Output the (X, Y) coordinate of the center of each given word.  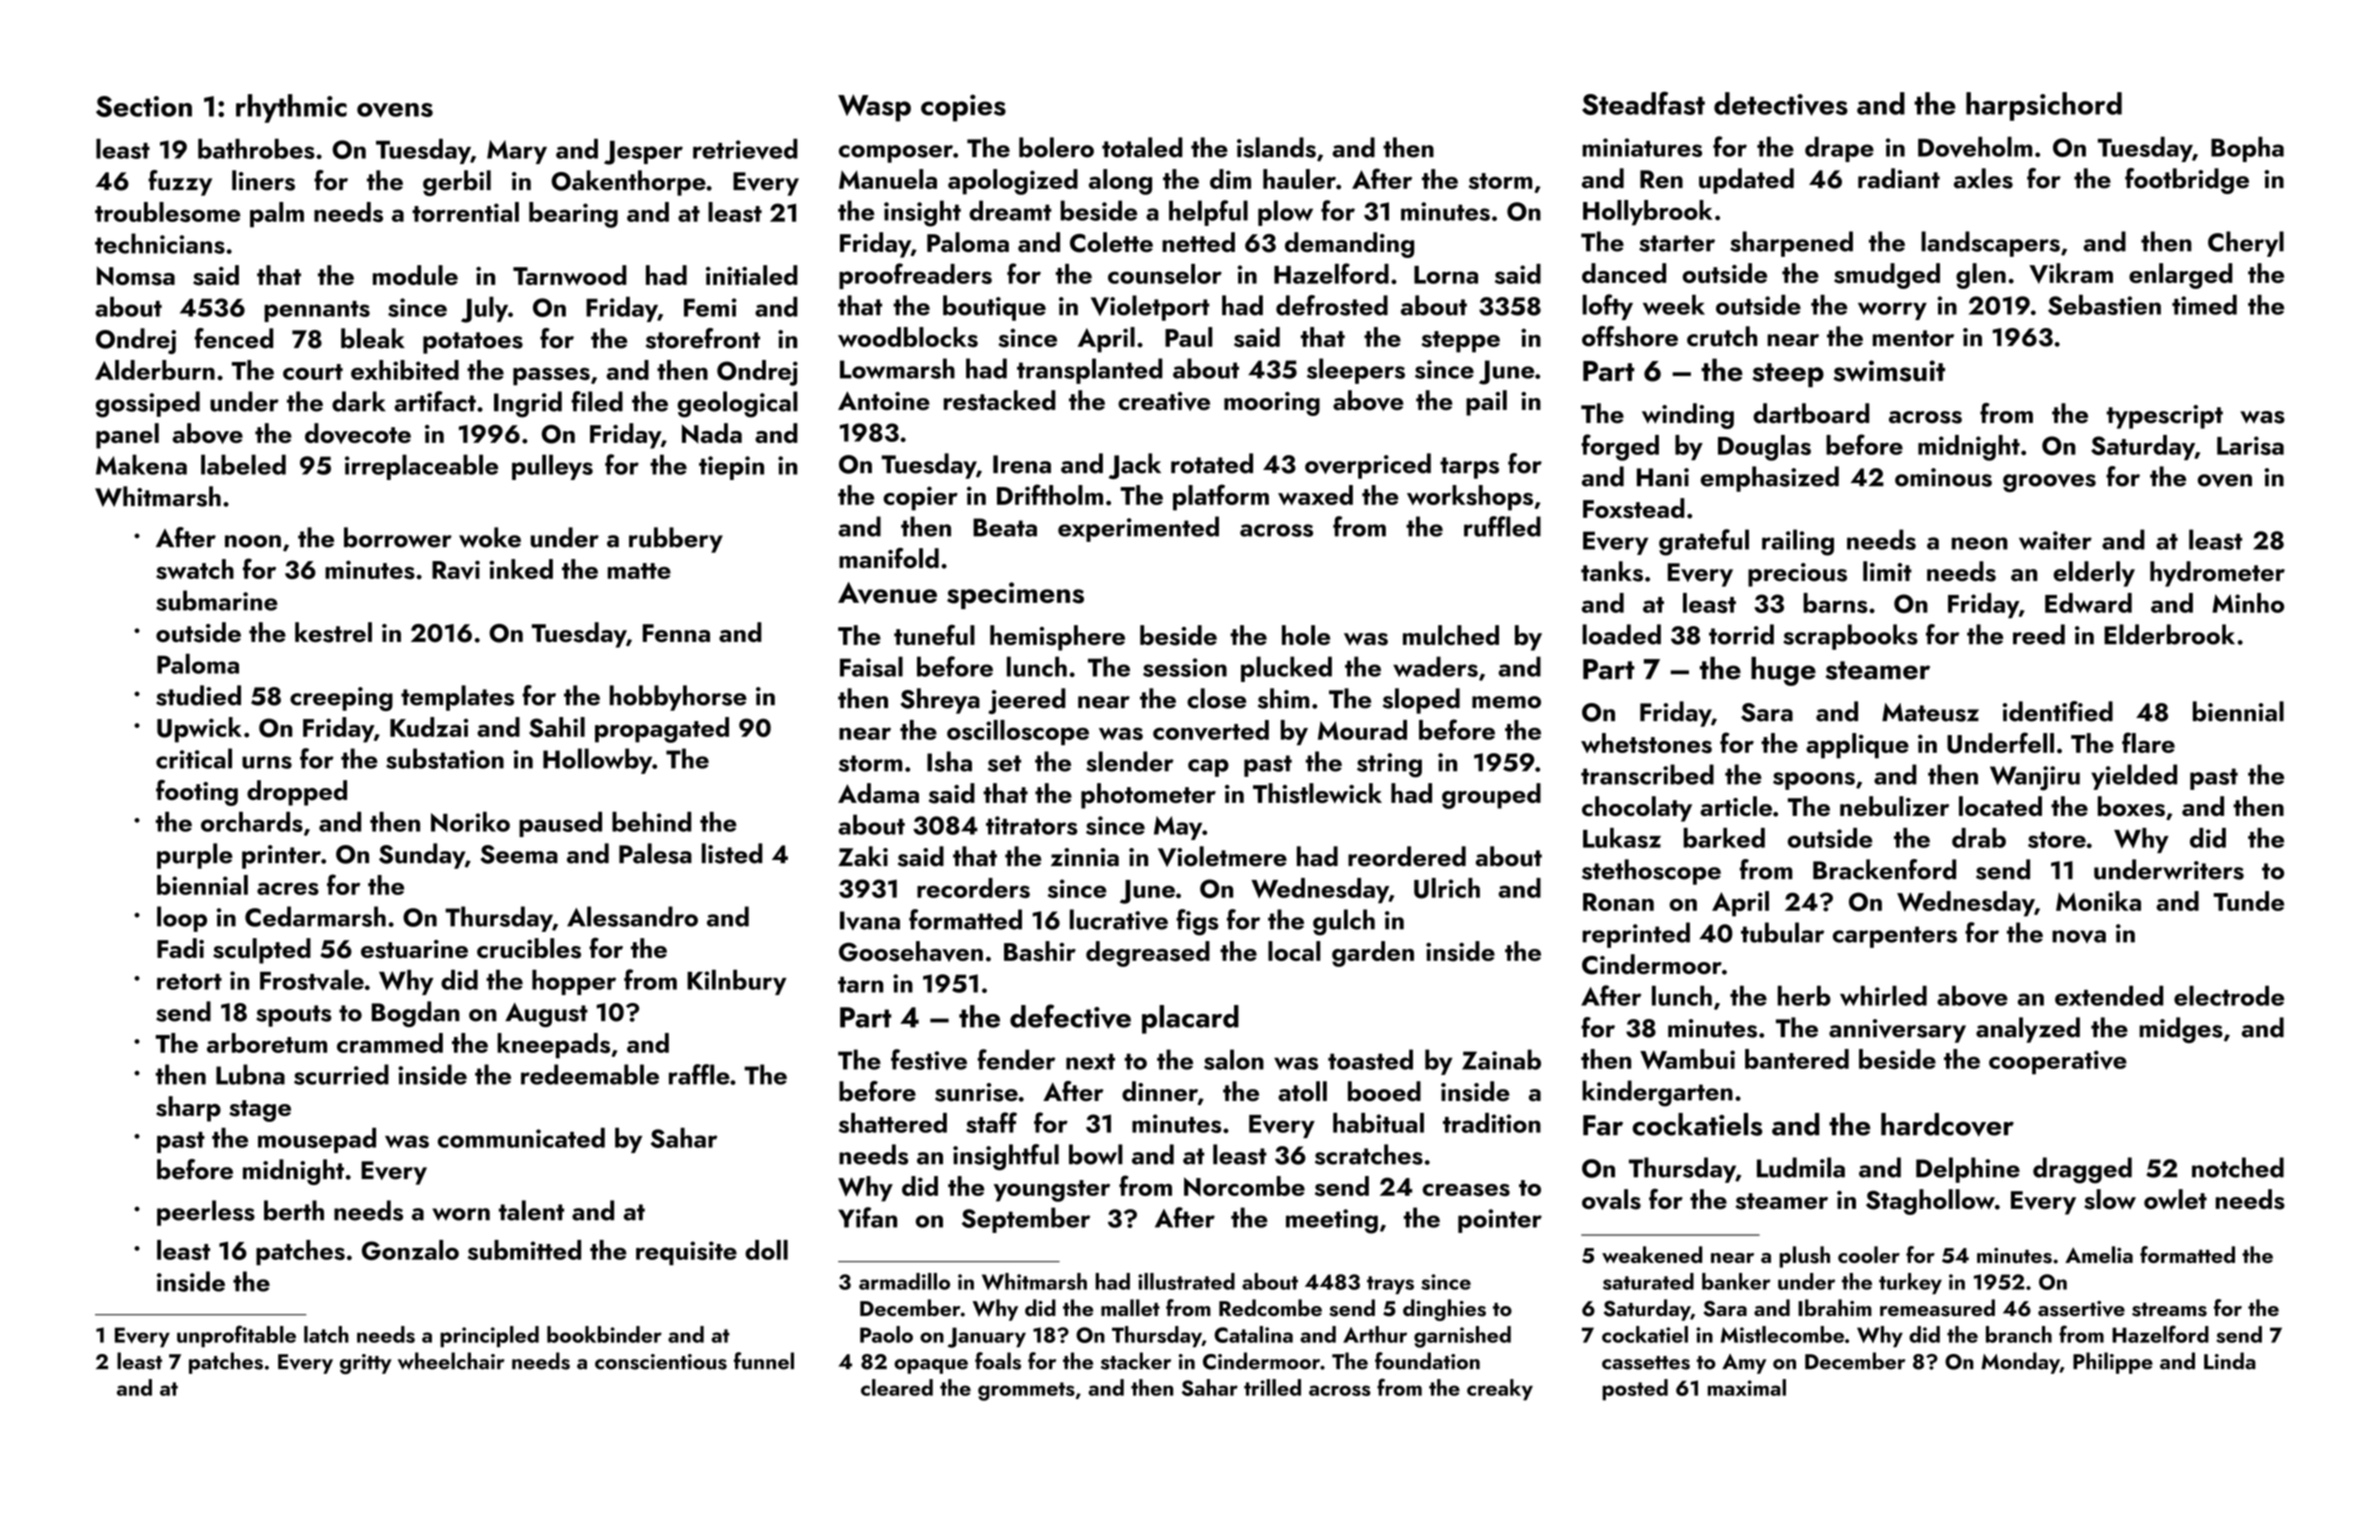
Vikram (2071, 273)
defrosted (1332, 305)
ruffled (1502, 526)
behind (651, 822)
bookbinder (604, 1334)
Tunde (2248, 901)
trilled (1272, 1387)
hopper (574, 982)
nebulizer (1894, 806)
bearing (573, 215)
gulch (1344, 922)
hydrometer (2217, 574)
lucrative (1119, 919)
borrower (398, 537)
